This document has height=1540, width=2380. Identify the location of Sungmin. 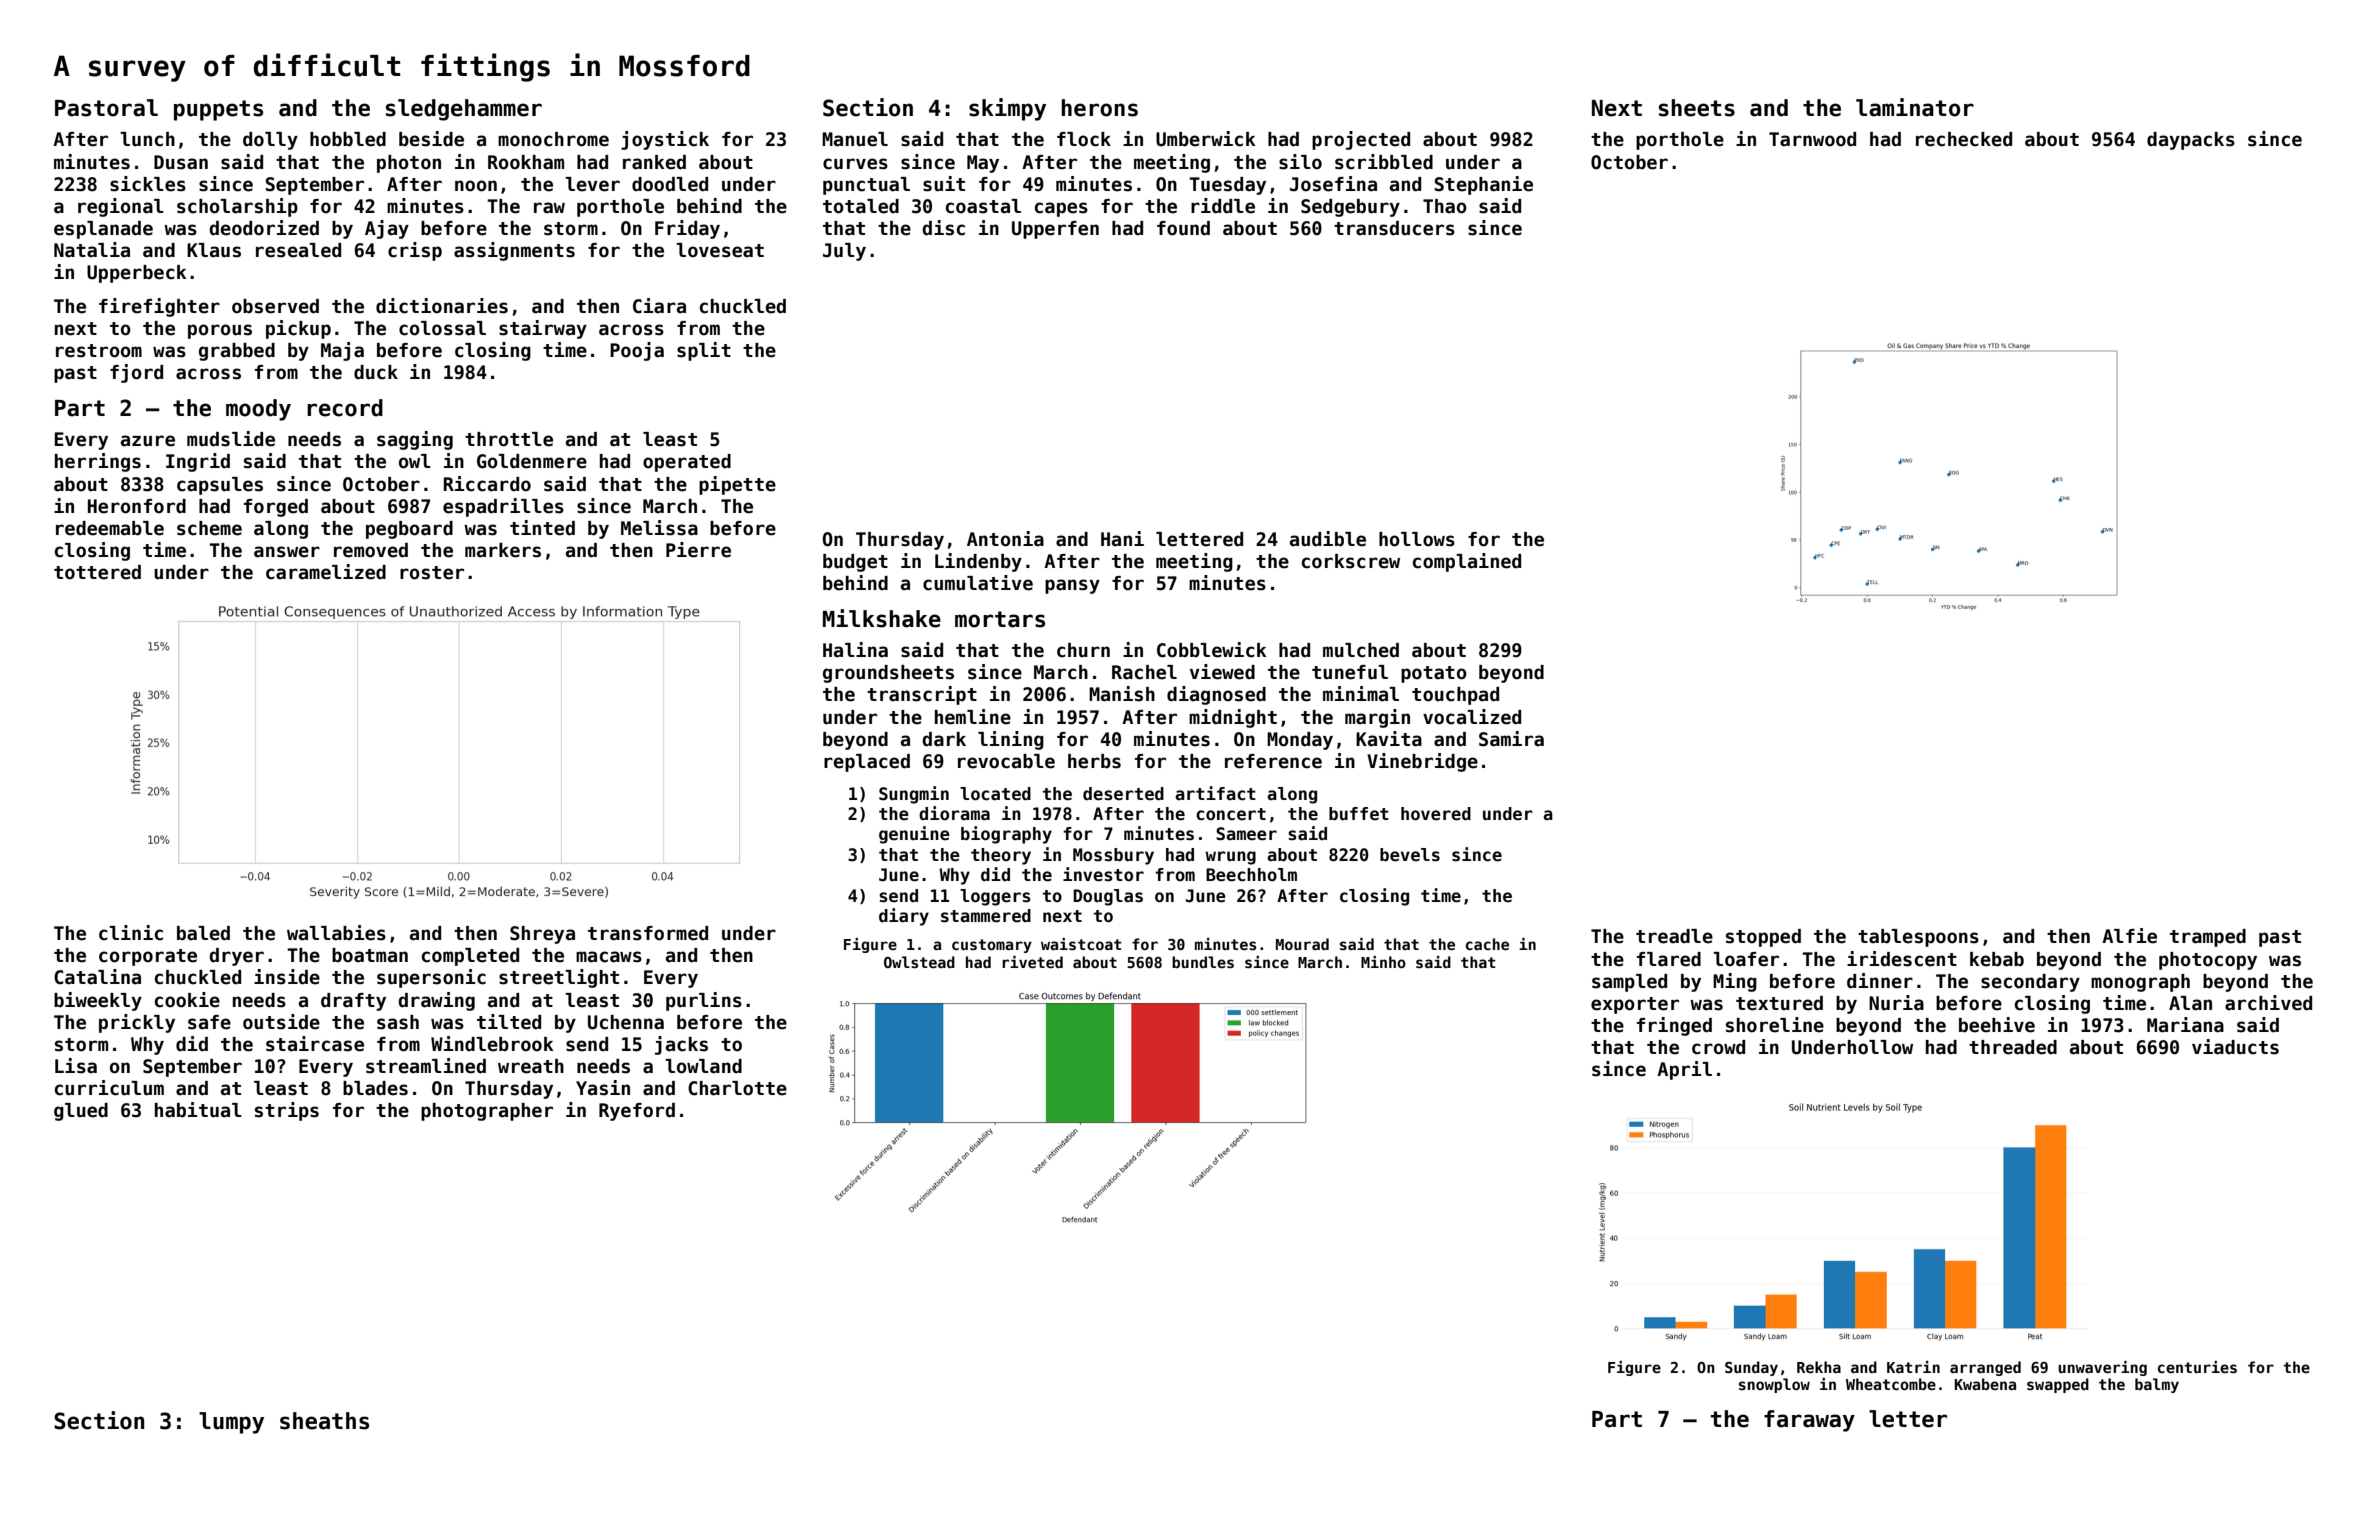
(914, 795).
